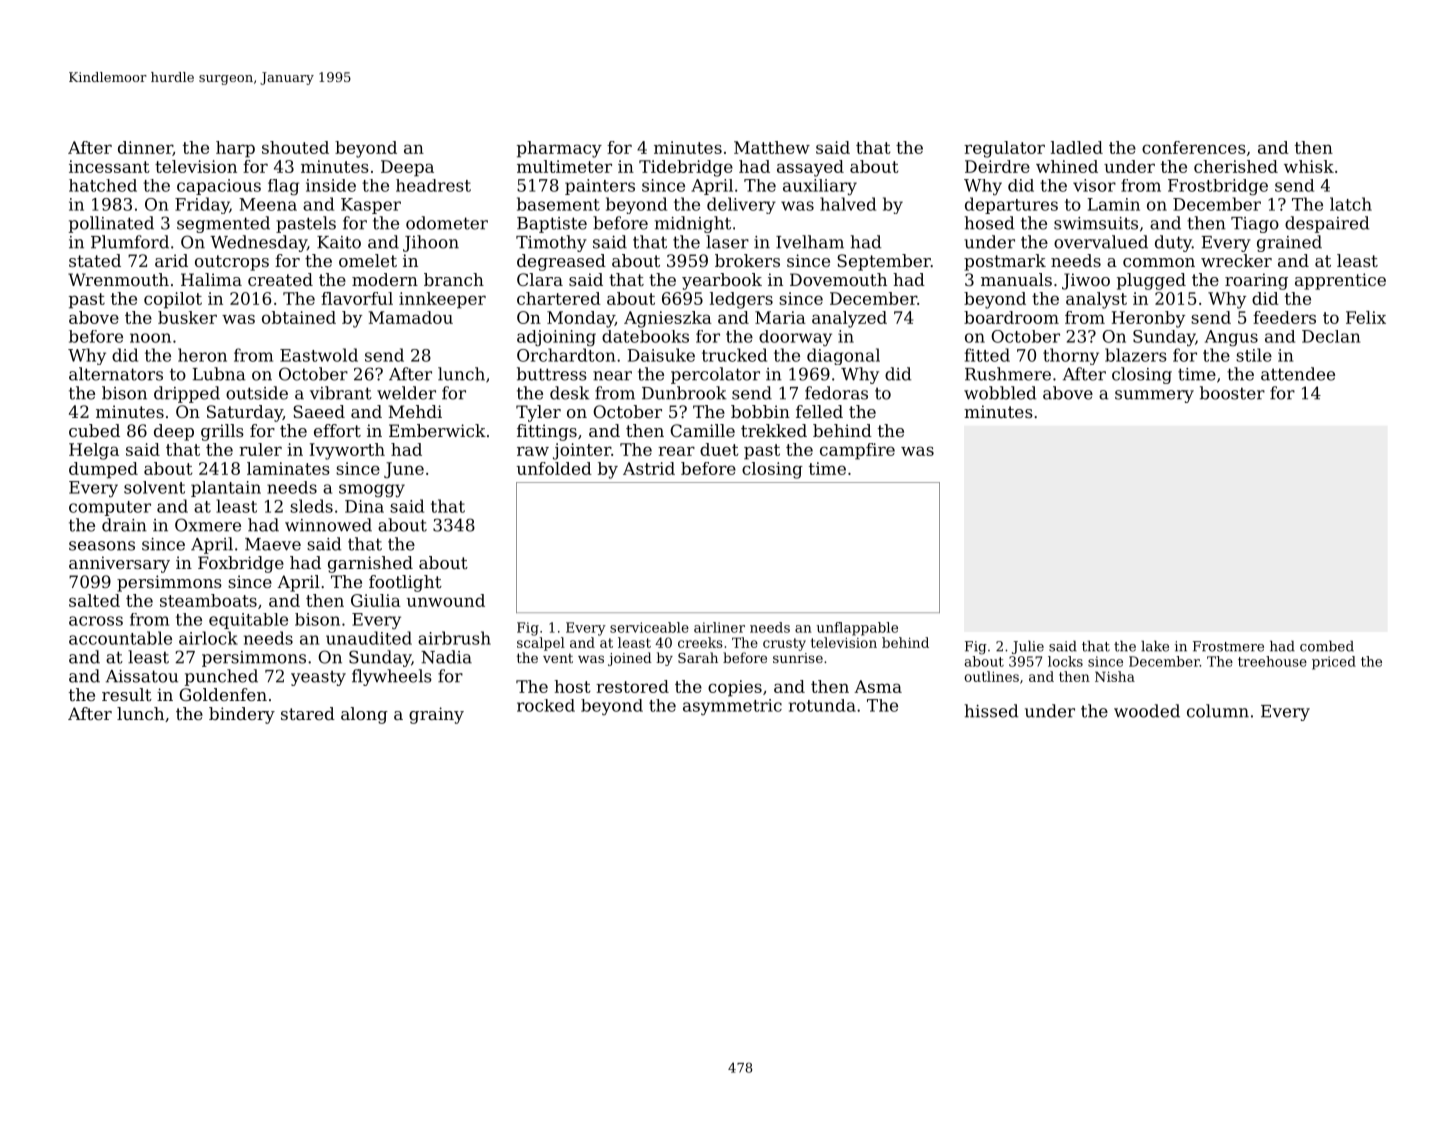  What do you see at coordinates (404, 470) in the screenshot?
I see `June` at bounding box center [404, 470].
